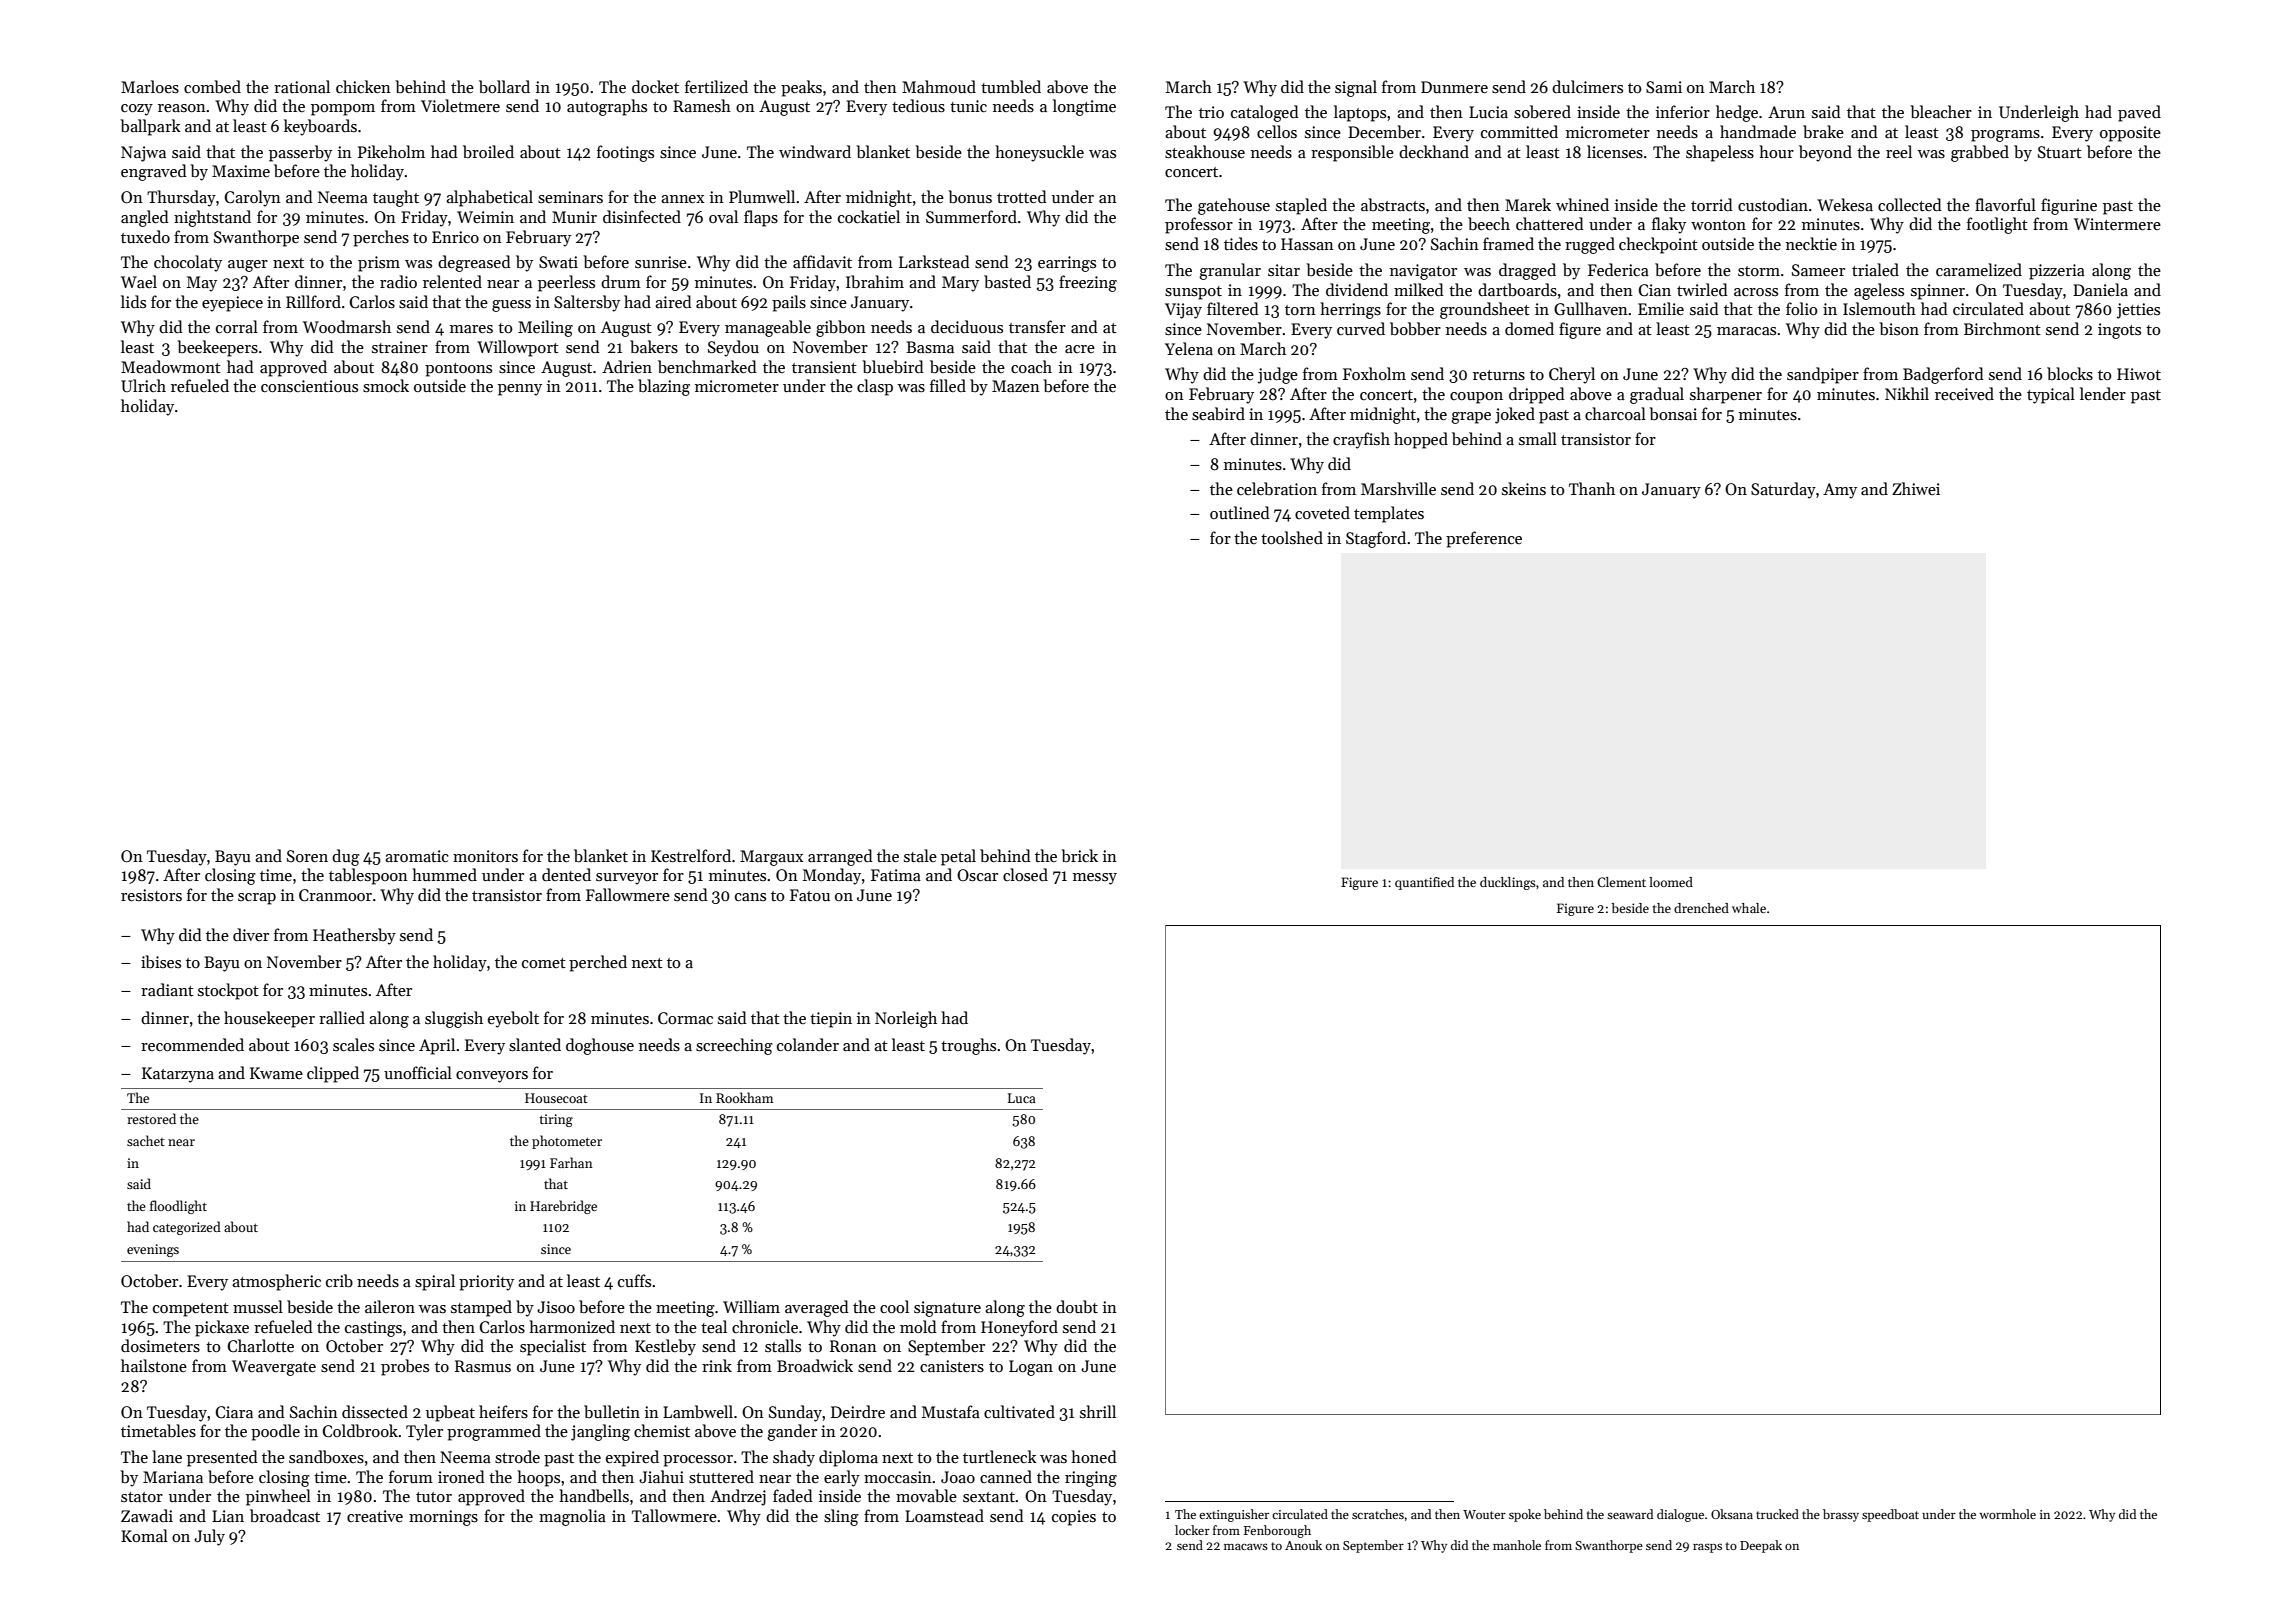 This page has width=2282, height=1614. I want to click on Munir, so click(574, 217).
